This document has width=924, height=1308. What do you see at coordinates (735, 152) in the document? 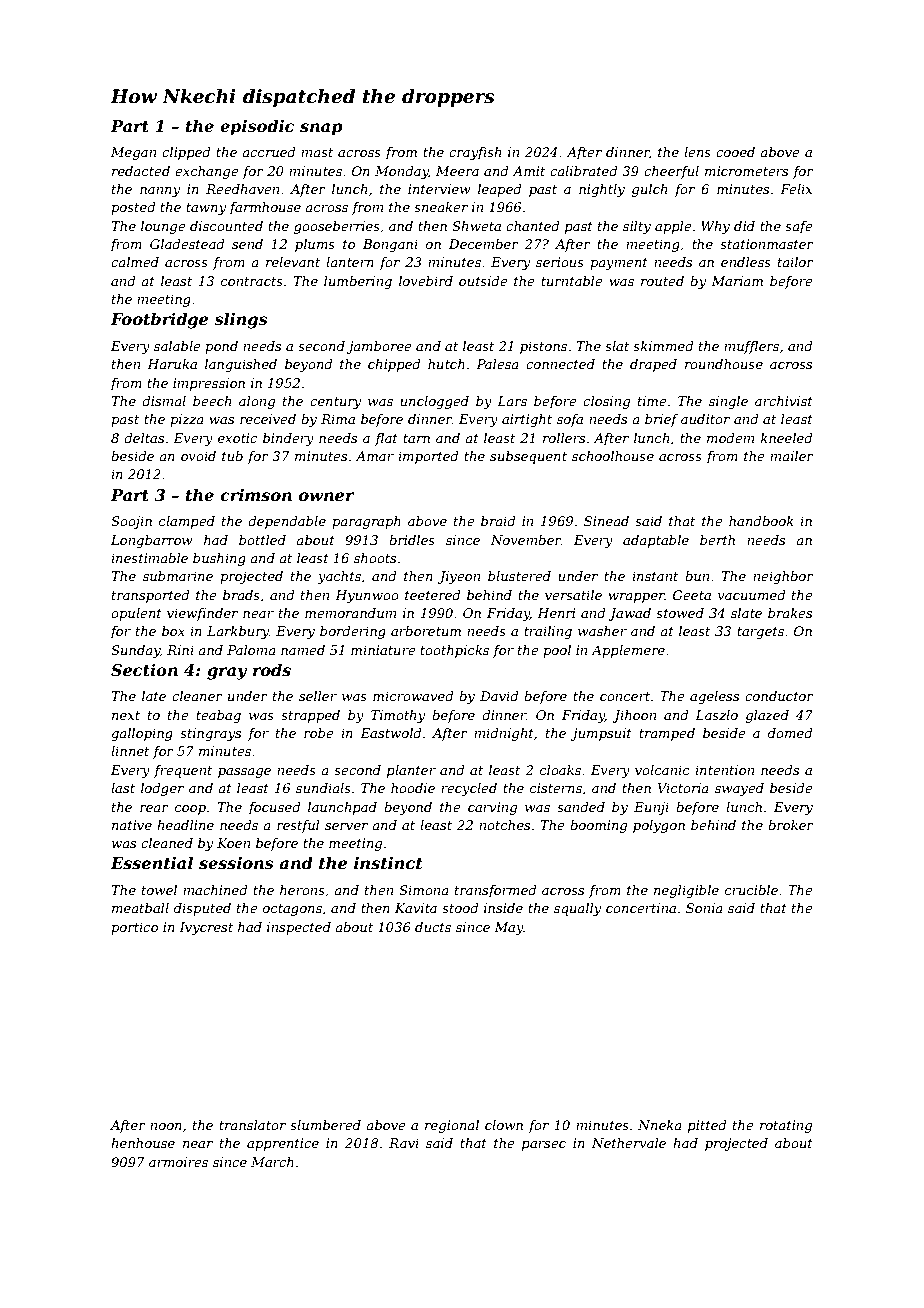
I see `cooed` at bounding box center [735, 152].
